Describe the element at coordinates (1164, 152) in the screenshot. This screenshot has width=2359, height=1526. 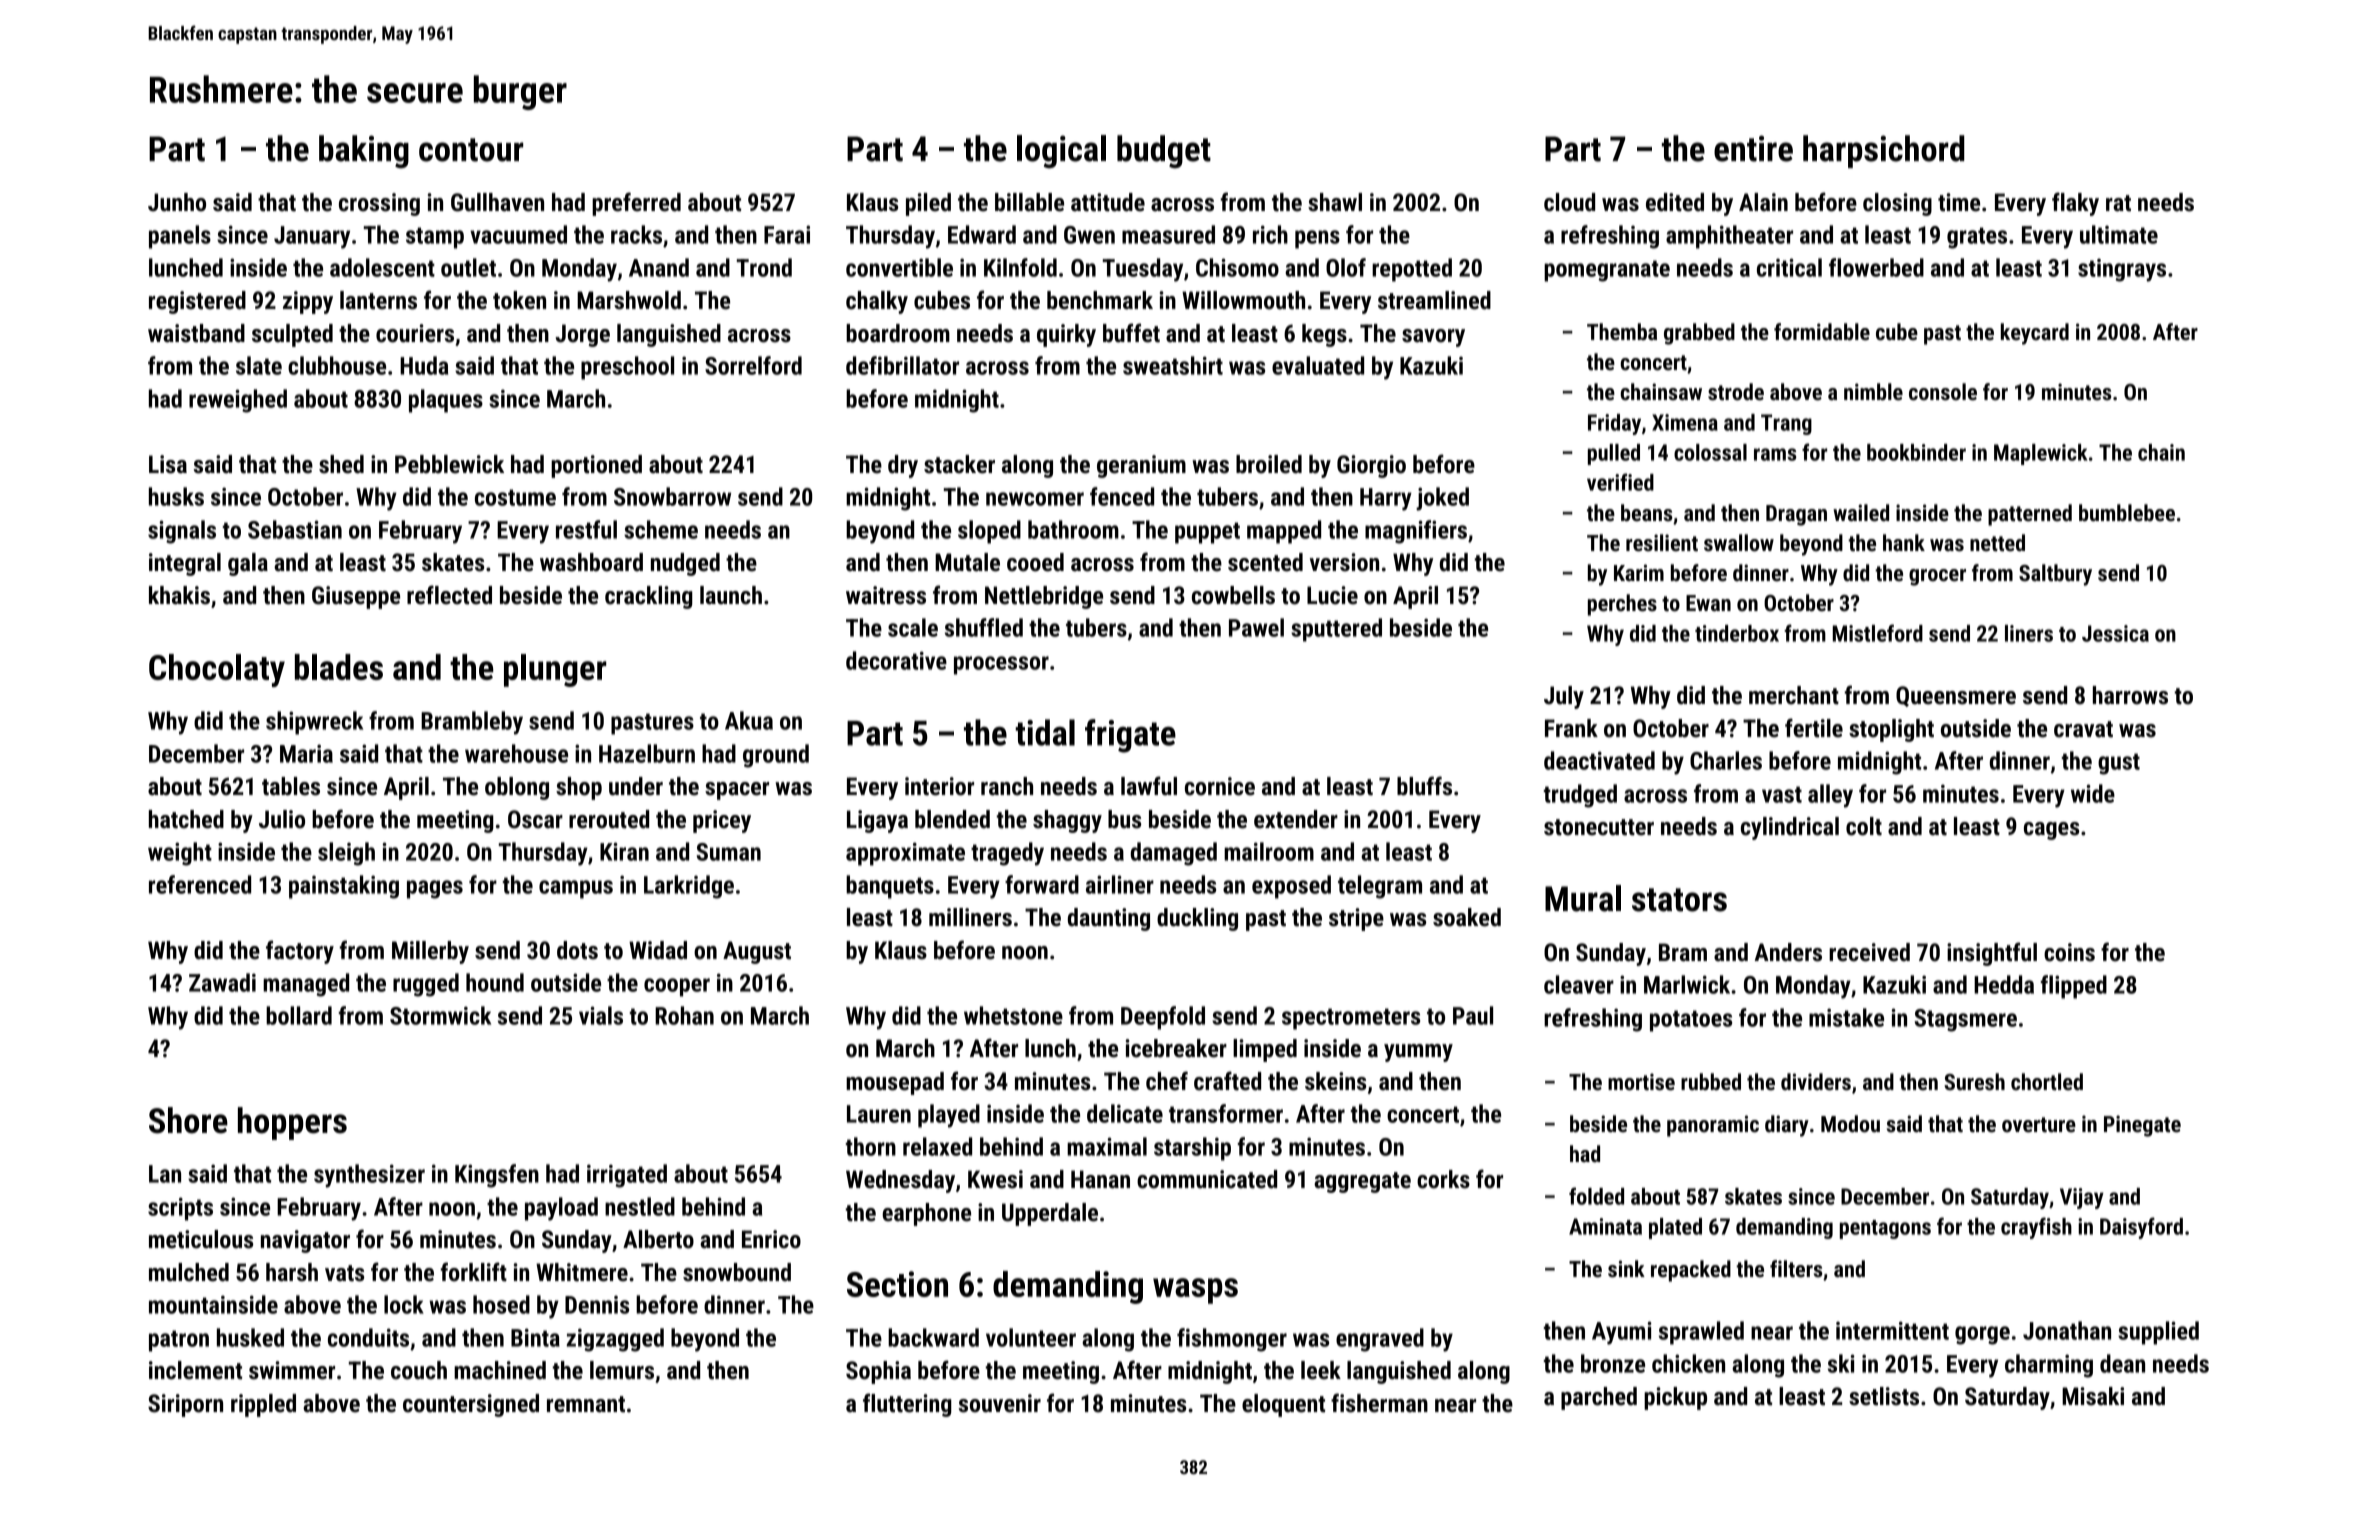
I see `budget` at that location.
